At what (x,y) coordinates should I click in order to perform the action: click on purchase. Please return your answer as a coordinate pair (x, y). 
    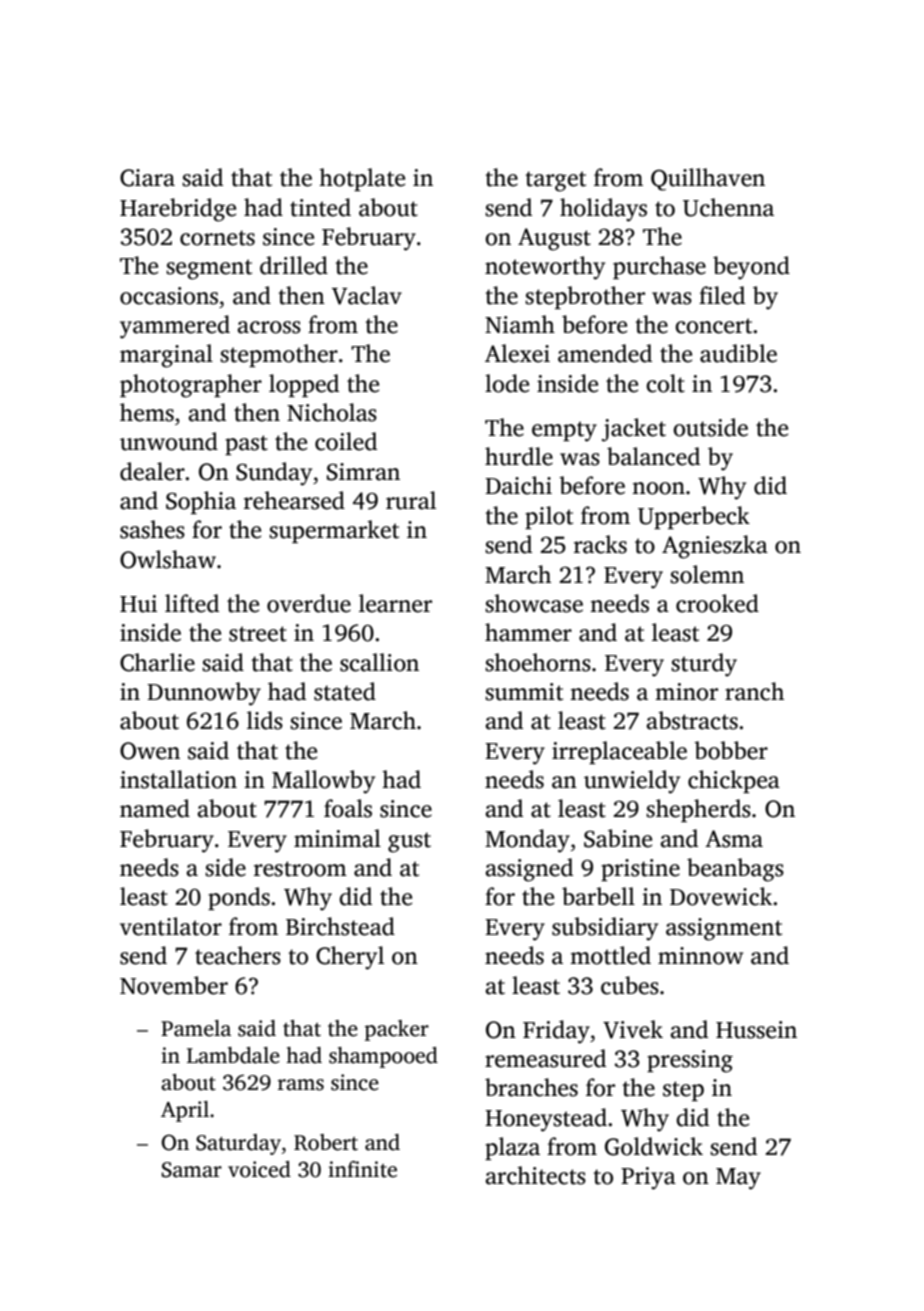
    Looking at the image, I should click on (659, 267).
